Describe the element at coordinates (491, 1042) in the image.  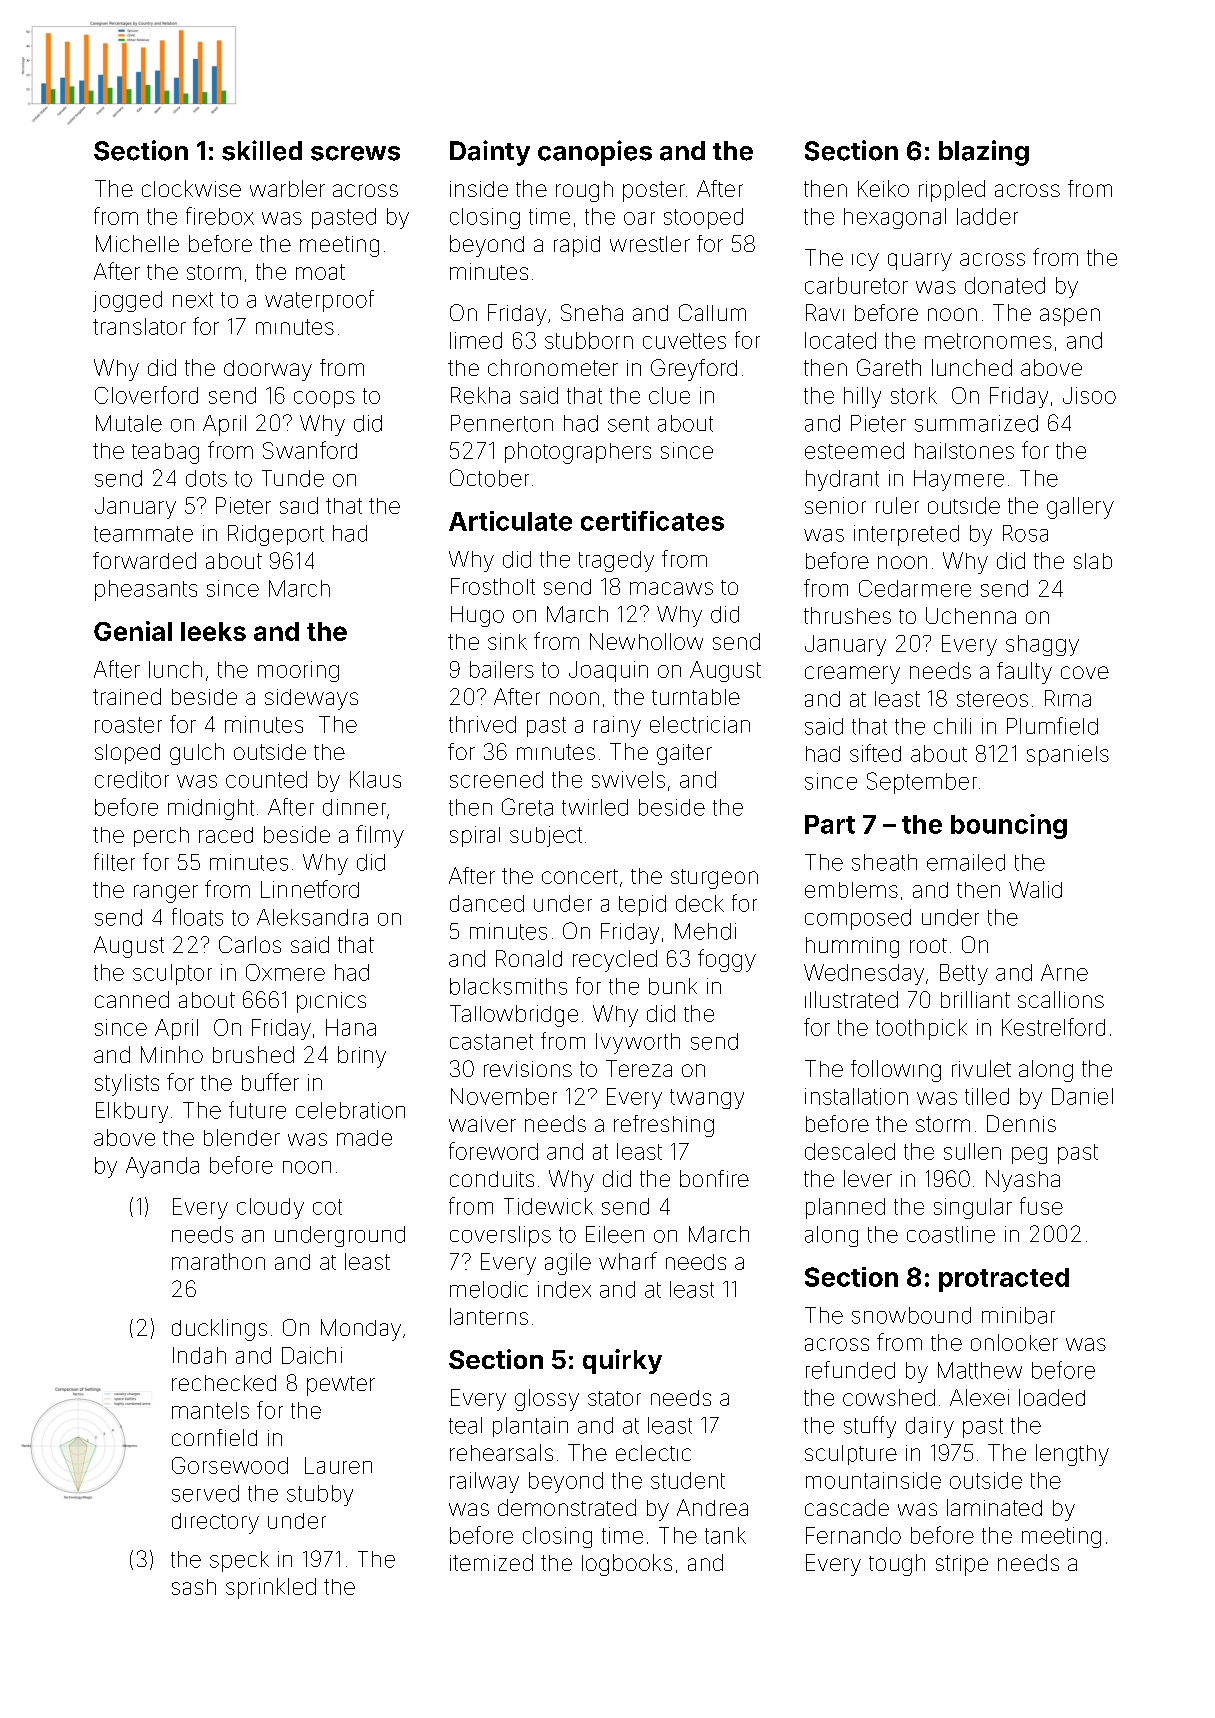
I see `castanet` at that location.
